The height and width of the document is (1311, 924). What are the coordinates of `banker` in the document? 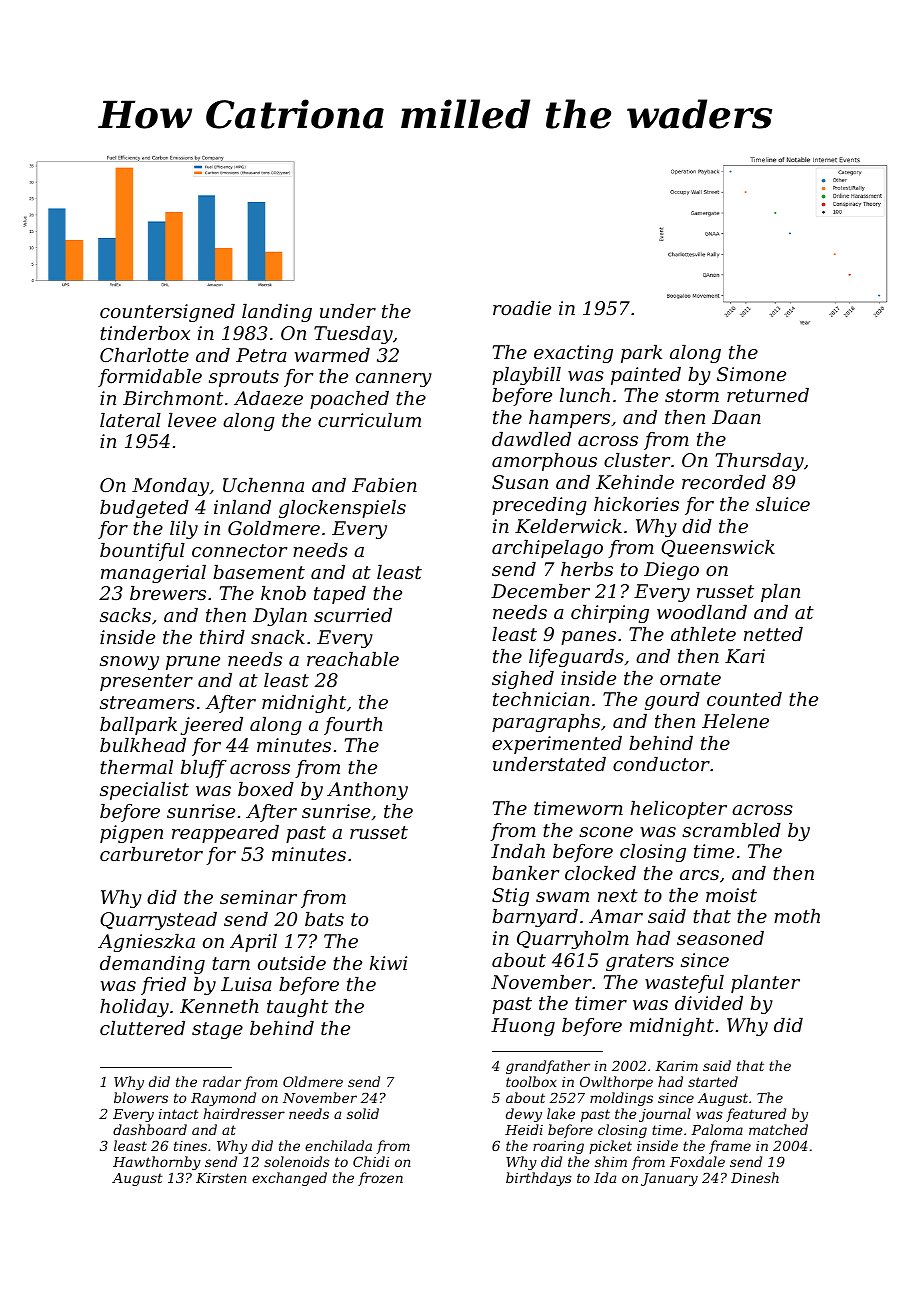 It's located at (525, 873).
